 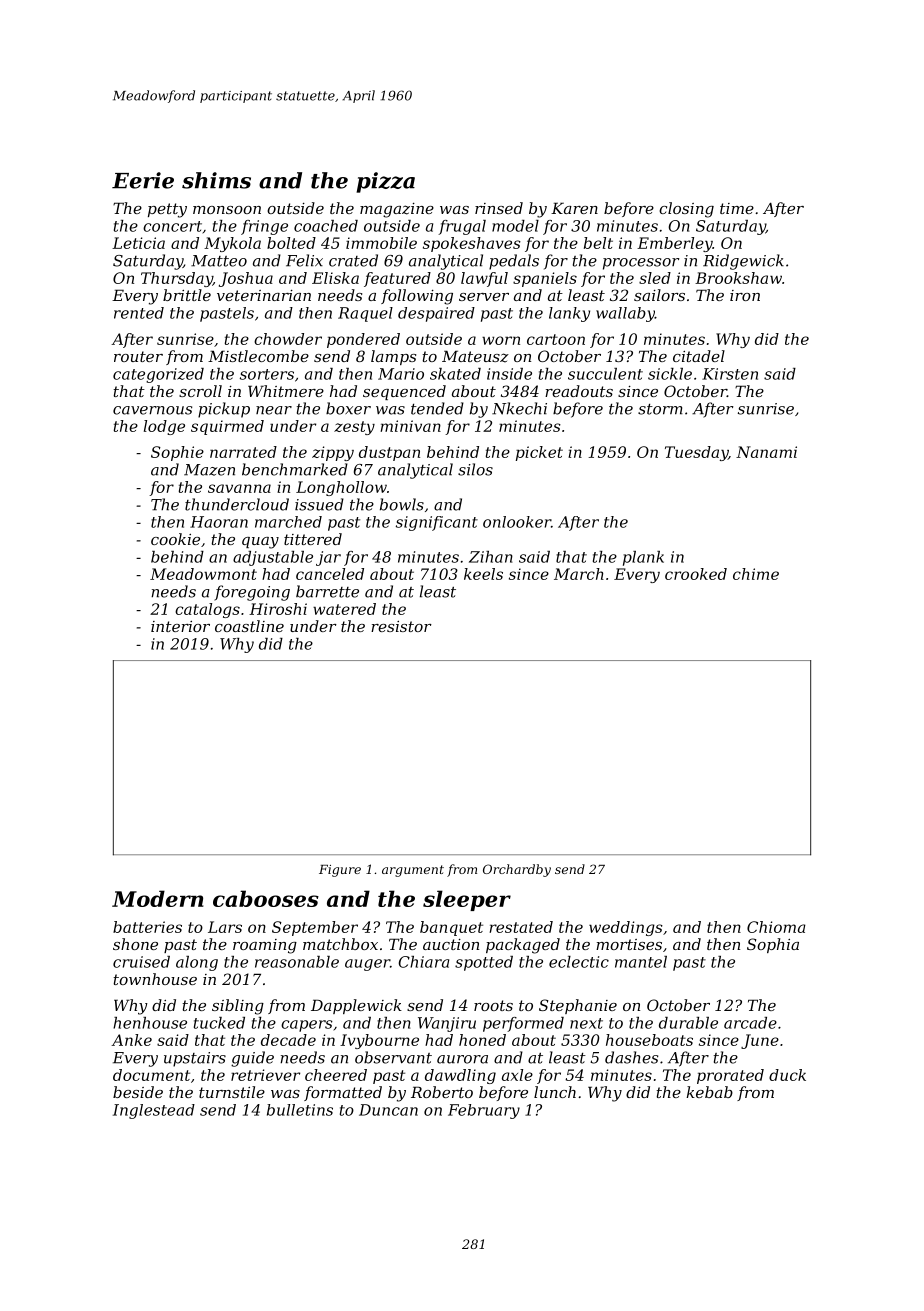 I want to click on rented, so click(x=139, y=313).
